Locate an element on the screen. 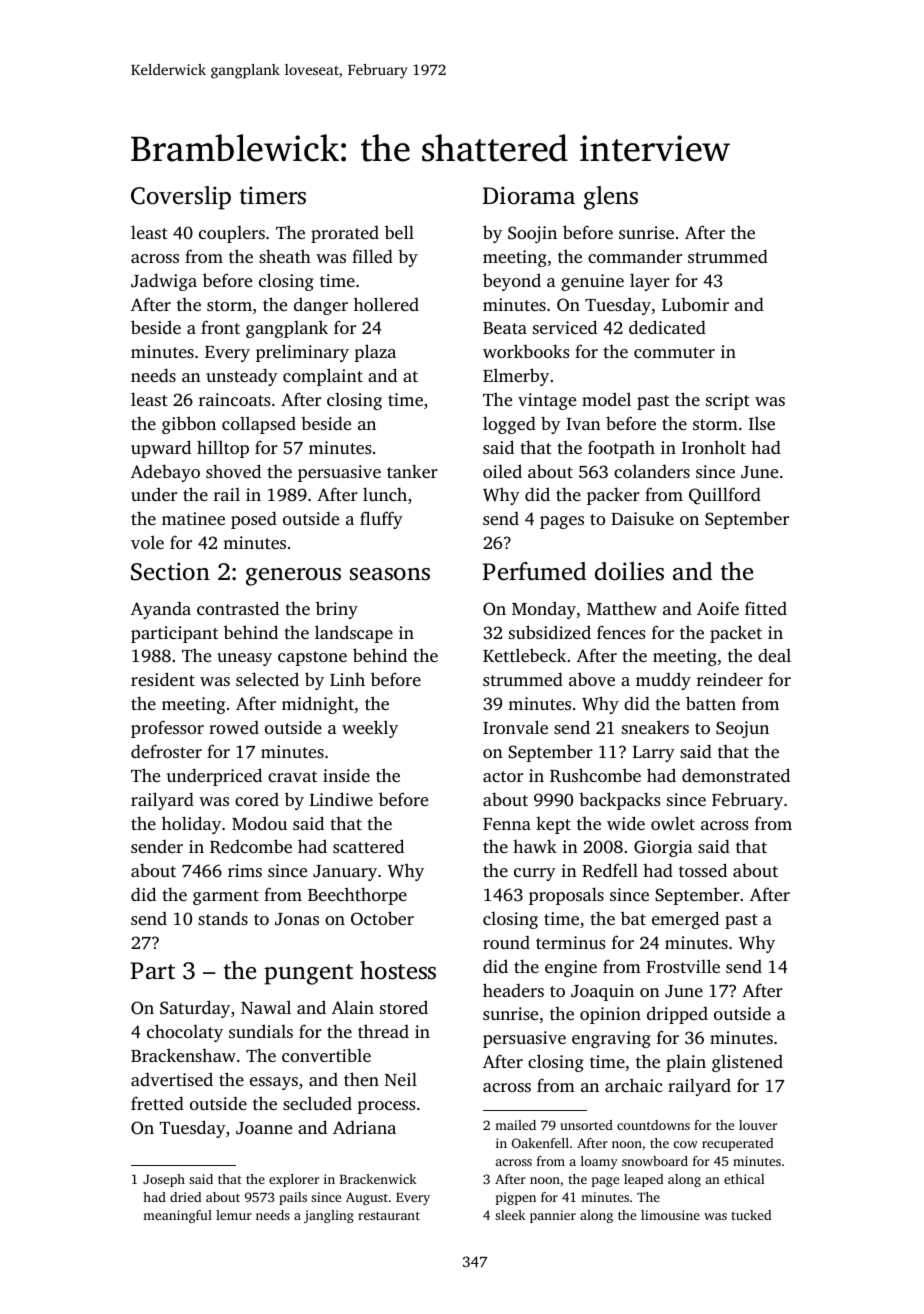 The height and width of the screenshot is (1314, 924). Ironholt is located at coordinates (714, 447).
